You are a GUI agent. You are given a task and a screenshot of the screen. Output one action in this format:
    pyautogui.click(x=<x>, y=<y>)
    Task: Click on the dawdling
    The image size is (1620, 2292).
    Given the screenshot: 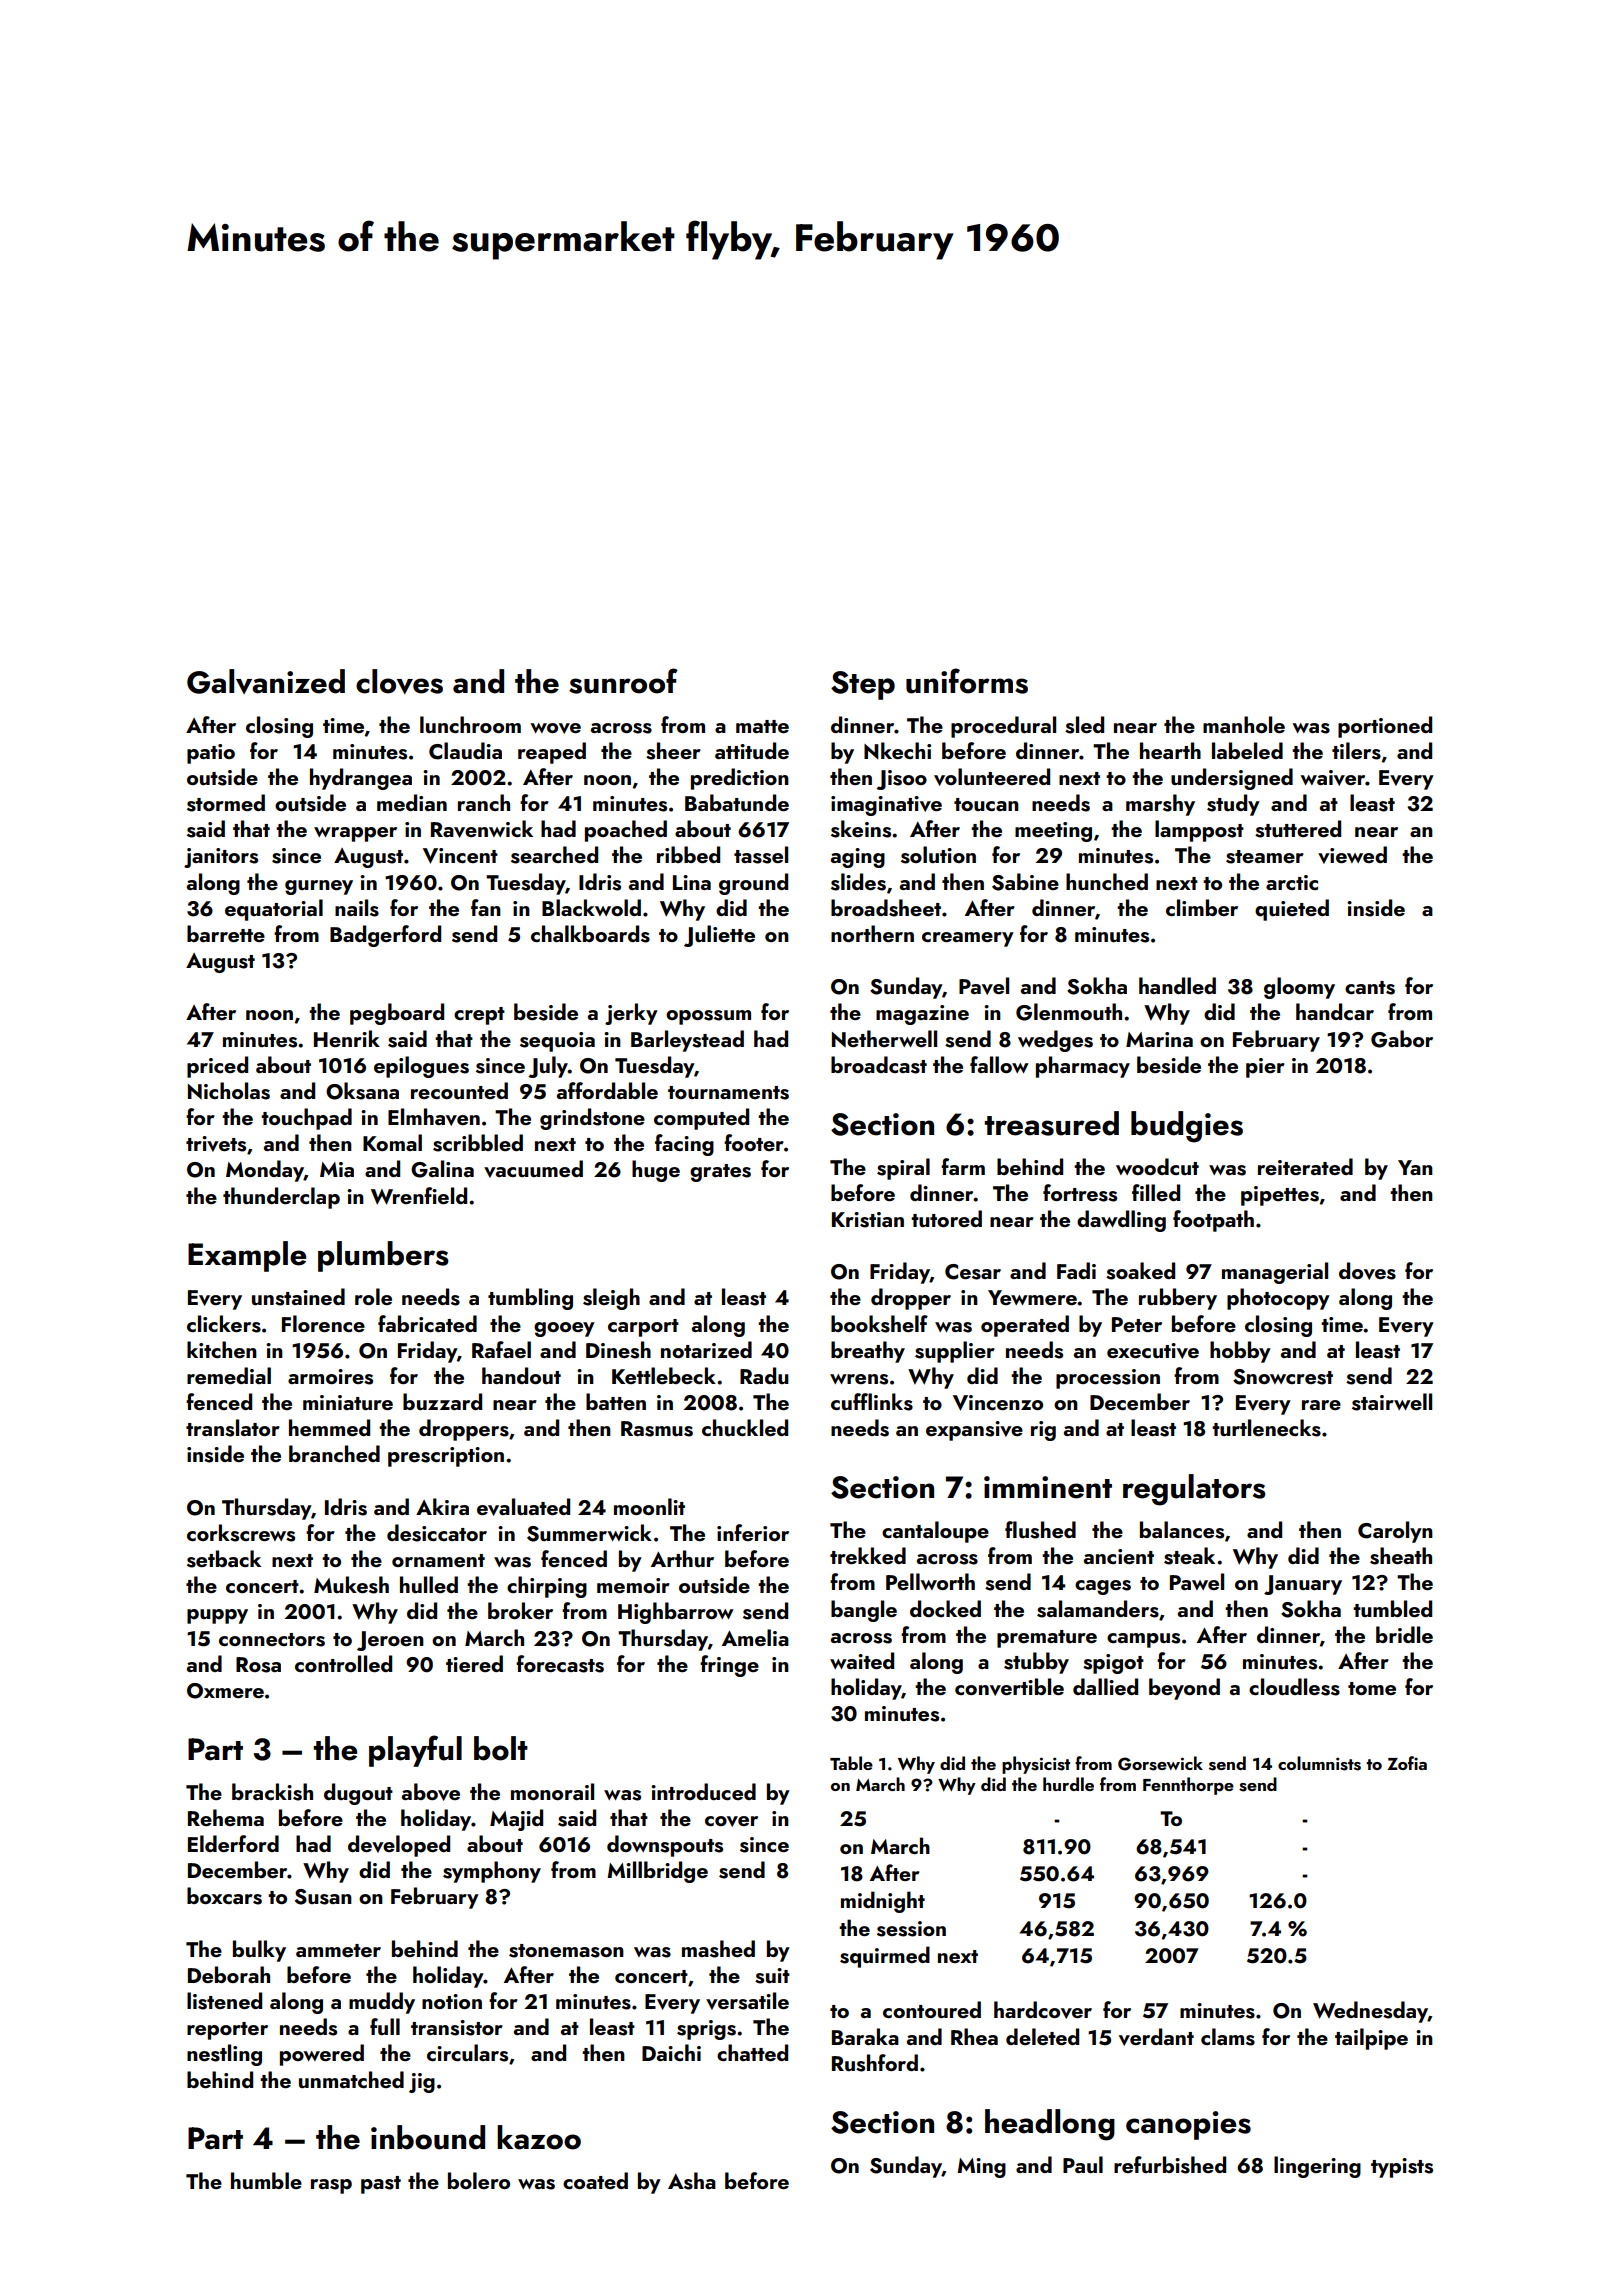 What is the action you would take?
    pyautogui.click(x=1121, y=1221)
